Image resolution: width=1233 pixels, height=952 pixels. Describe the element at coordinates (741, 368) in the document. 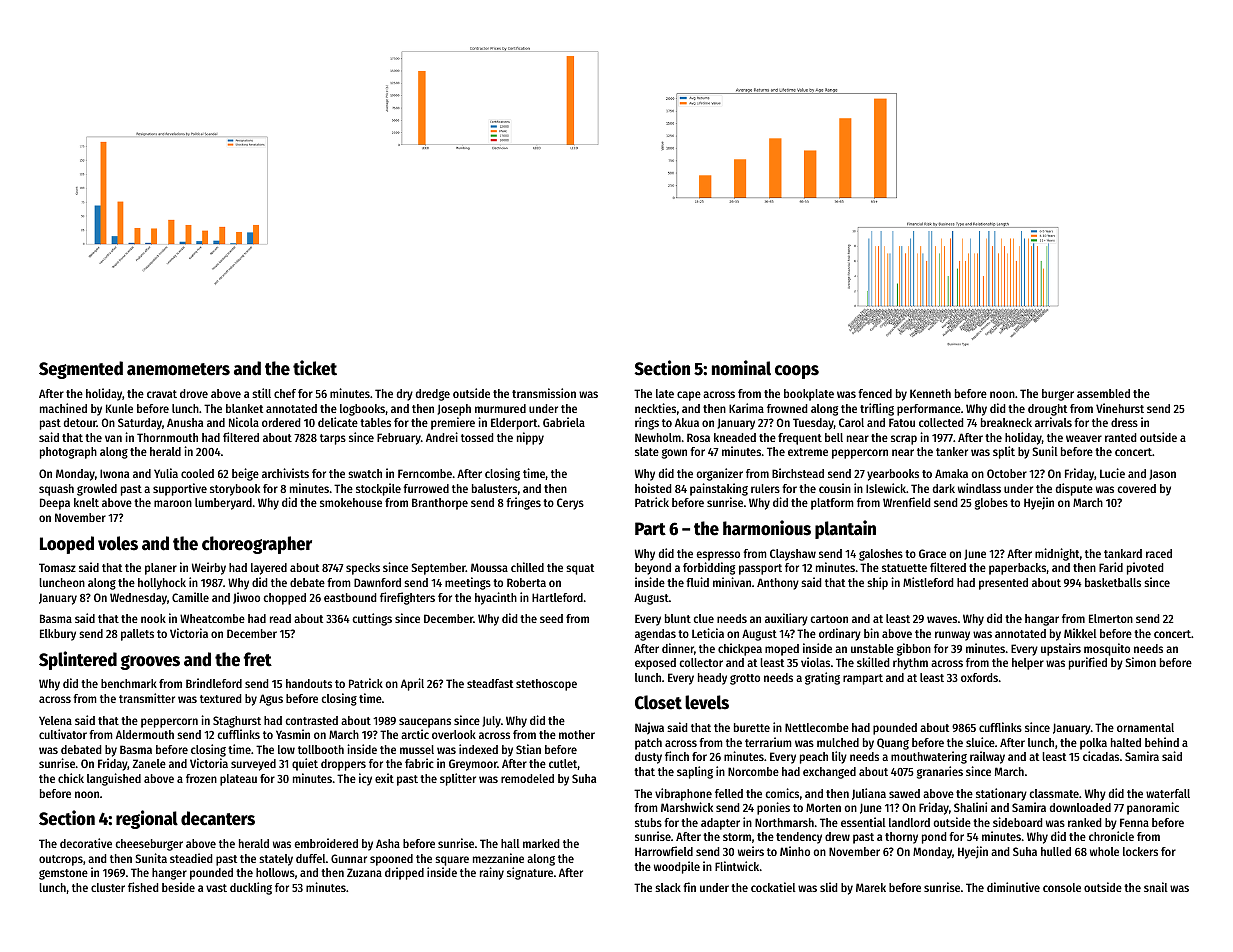

I see `nominal` at that location.
